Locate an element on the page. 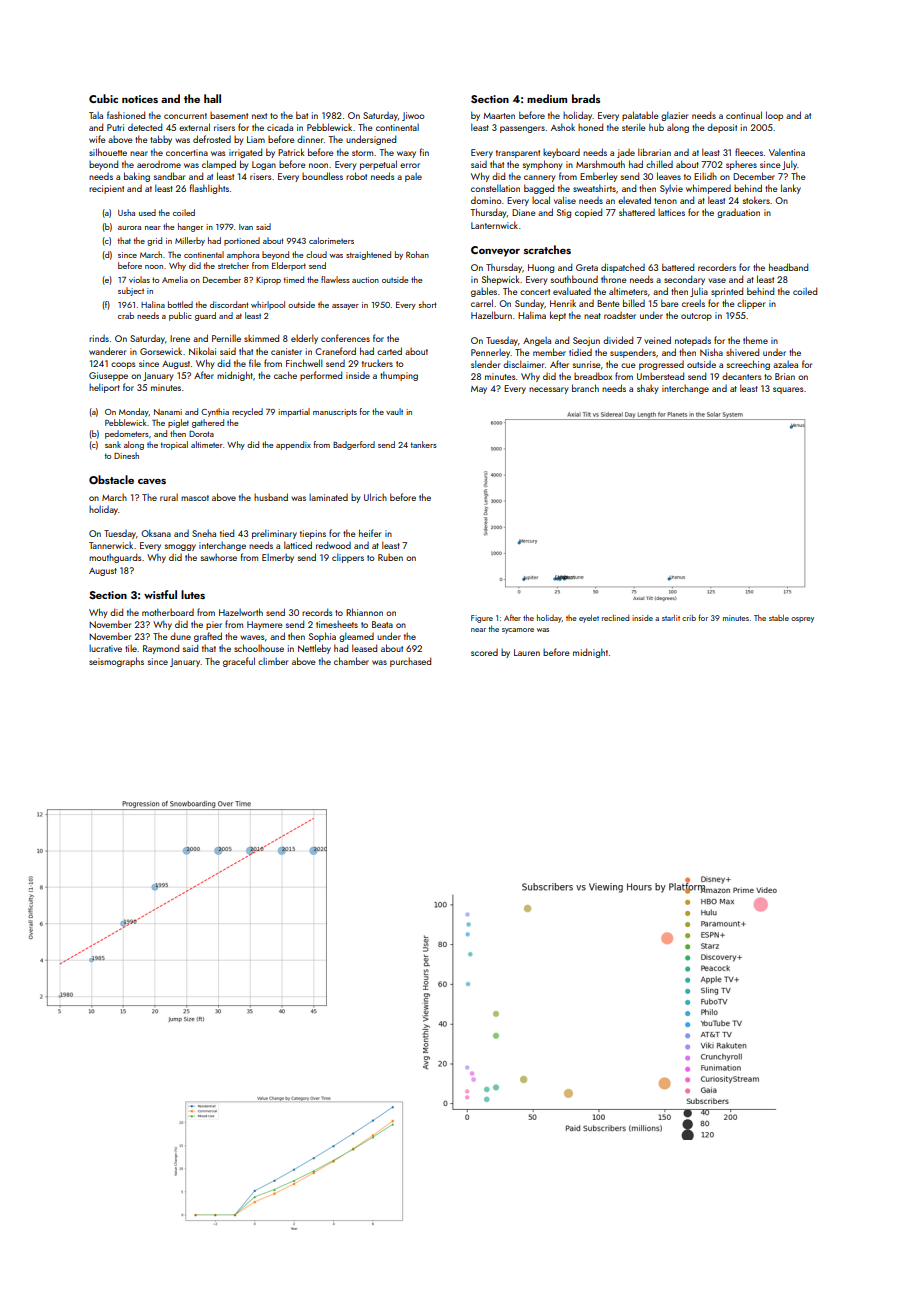 The width and height of the image is (908, 1316). glazier is located at coordinates (674, 116).
